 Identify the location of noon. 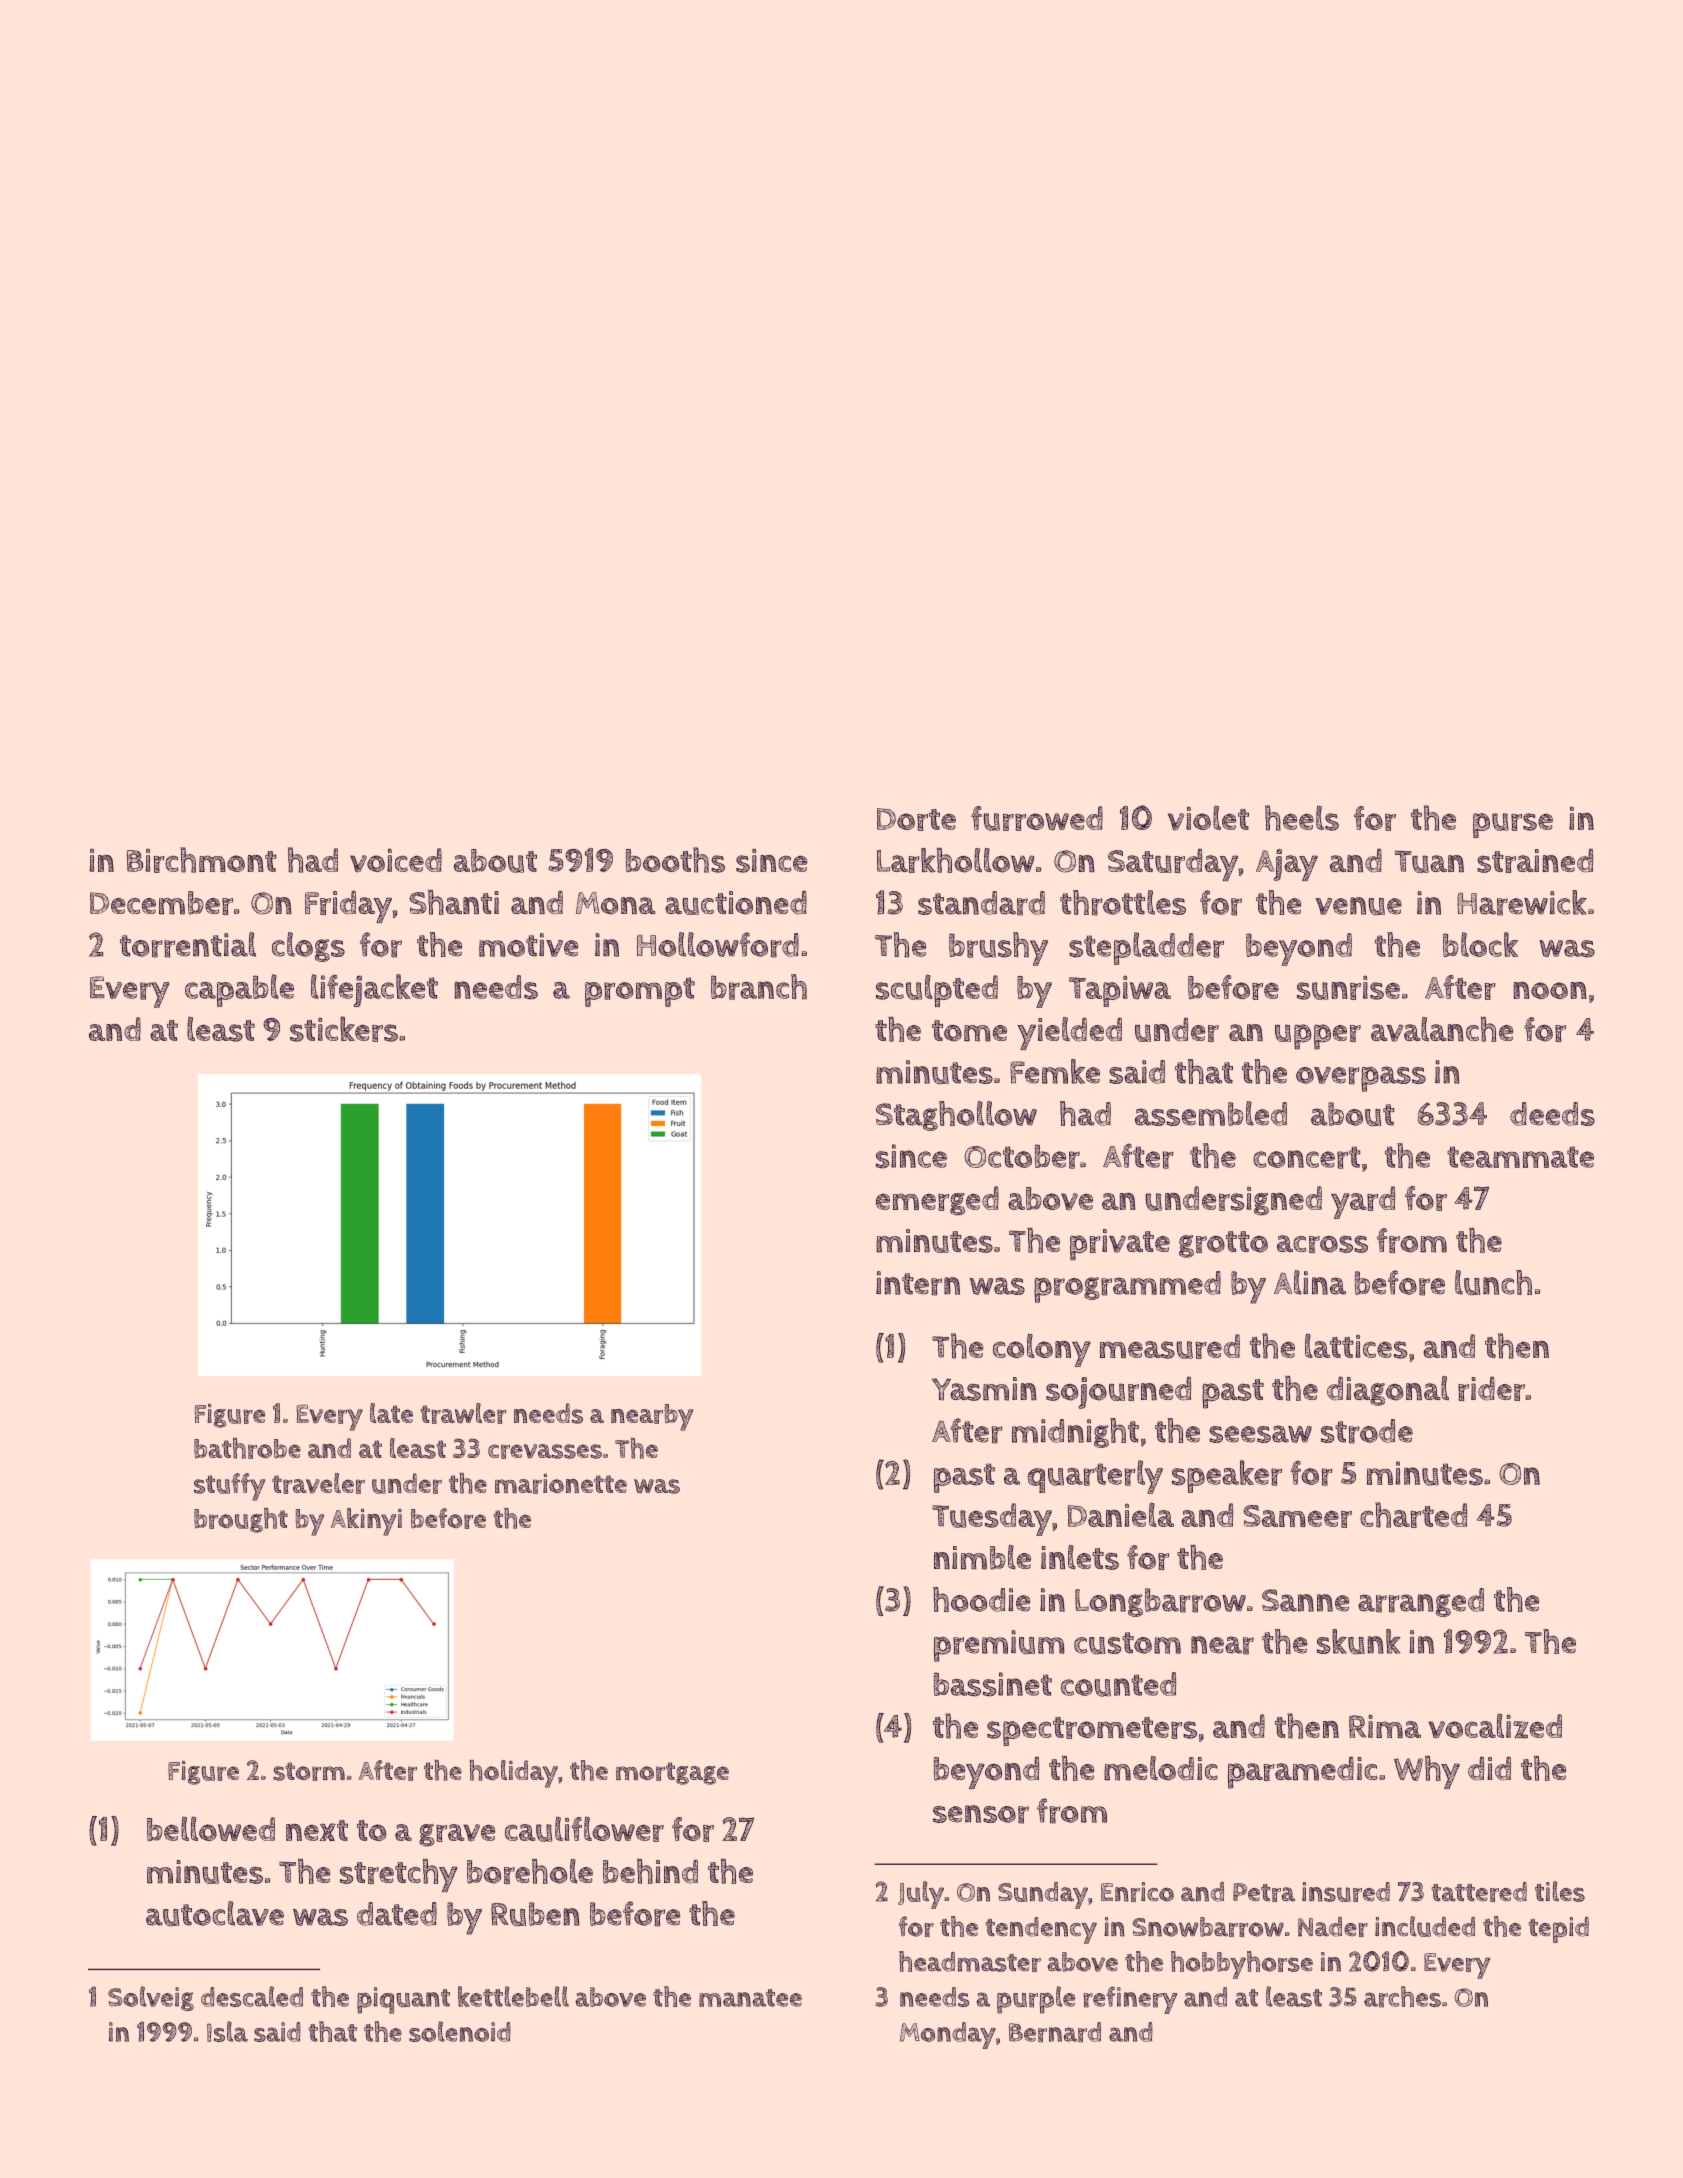
(1550, 990).
